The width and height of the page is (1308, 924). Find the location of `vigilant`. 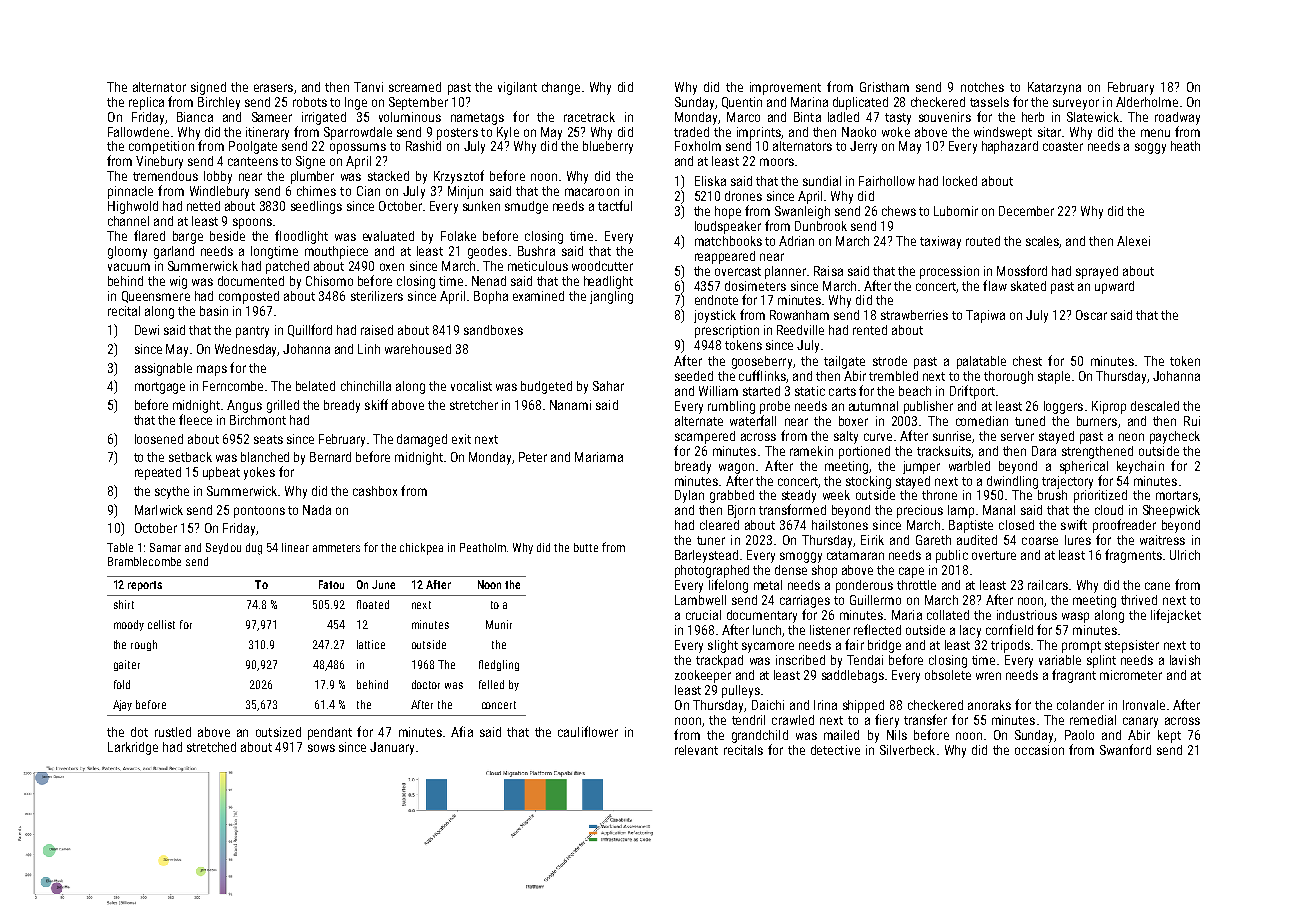

vigilant is located at coordinates (517, 88).
